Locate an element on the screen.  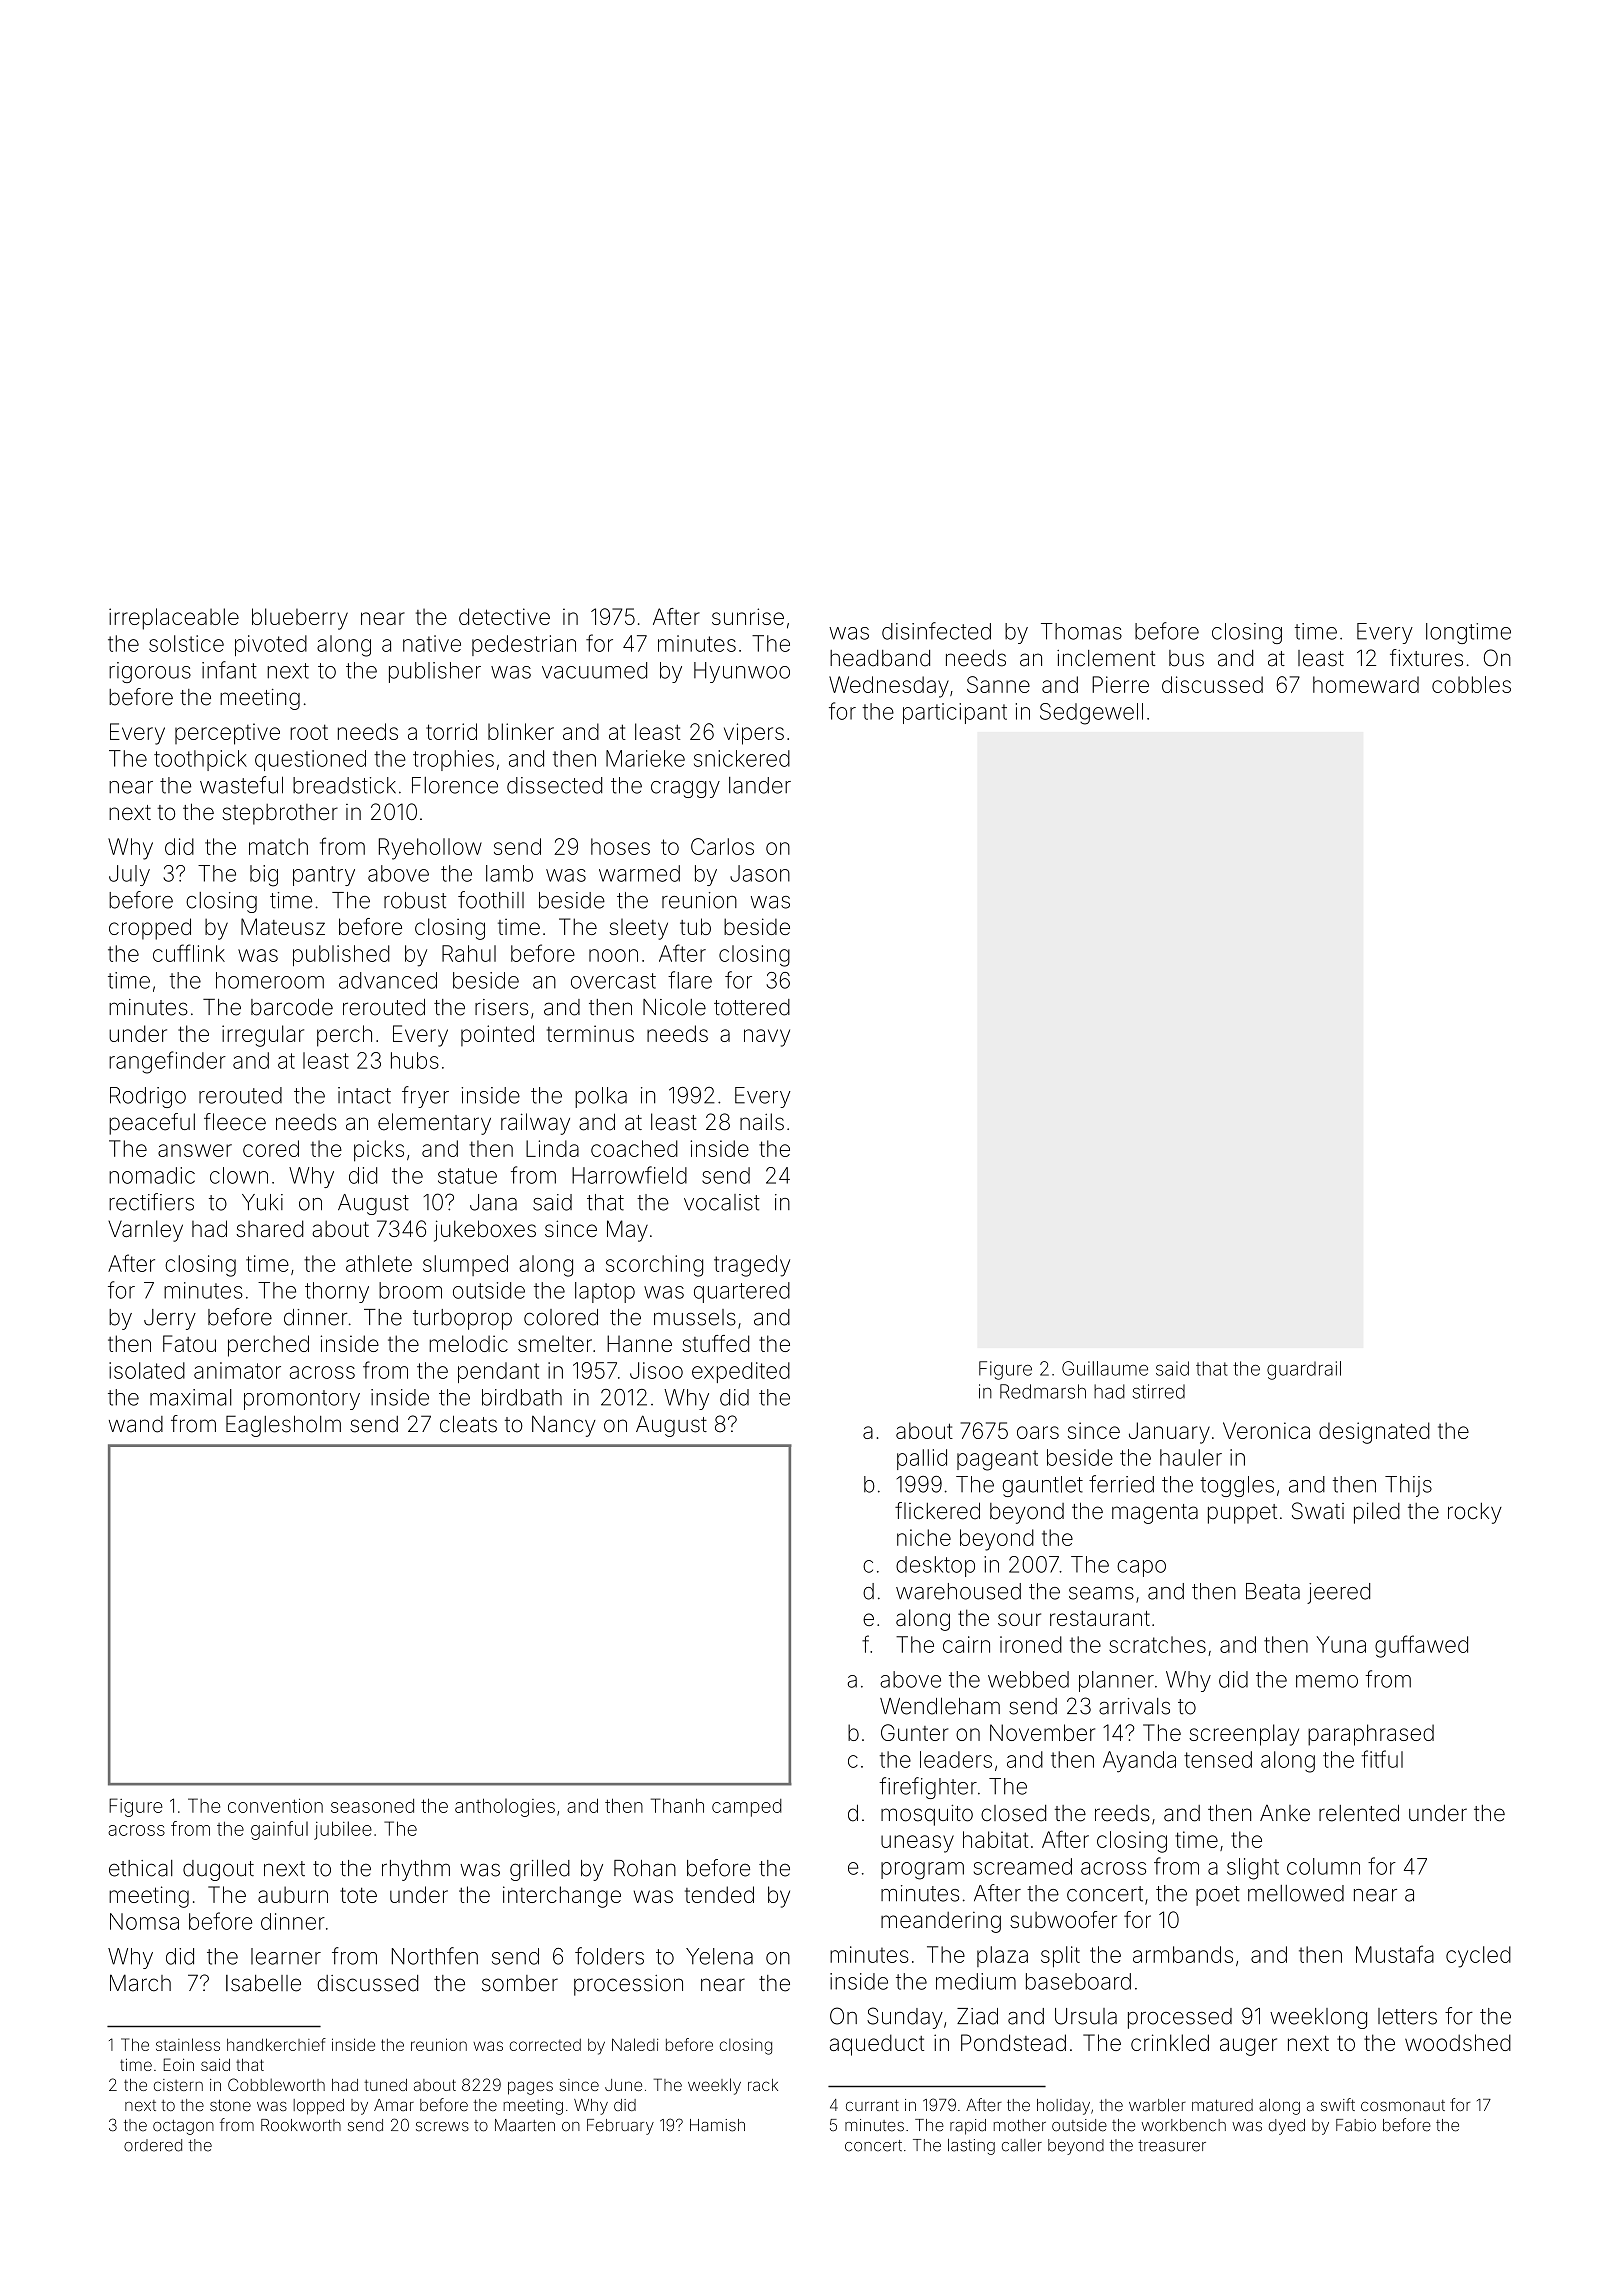
Nancy is located at coordinates (564, 1426).
